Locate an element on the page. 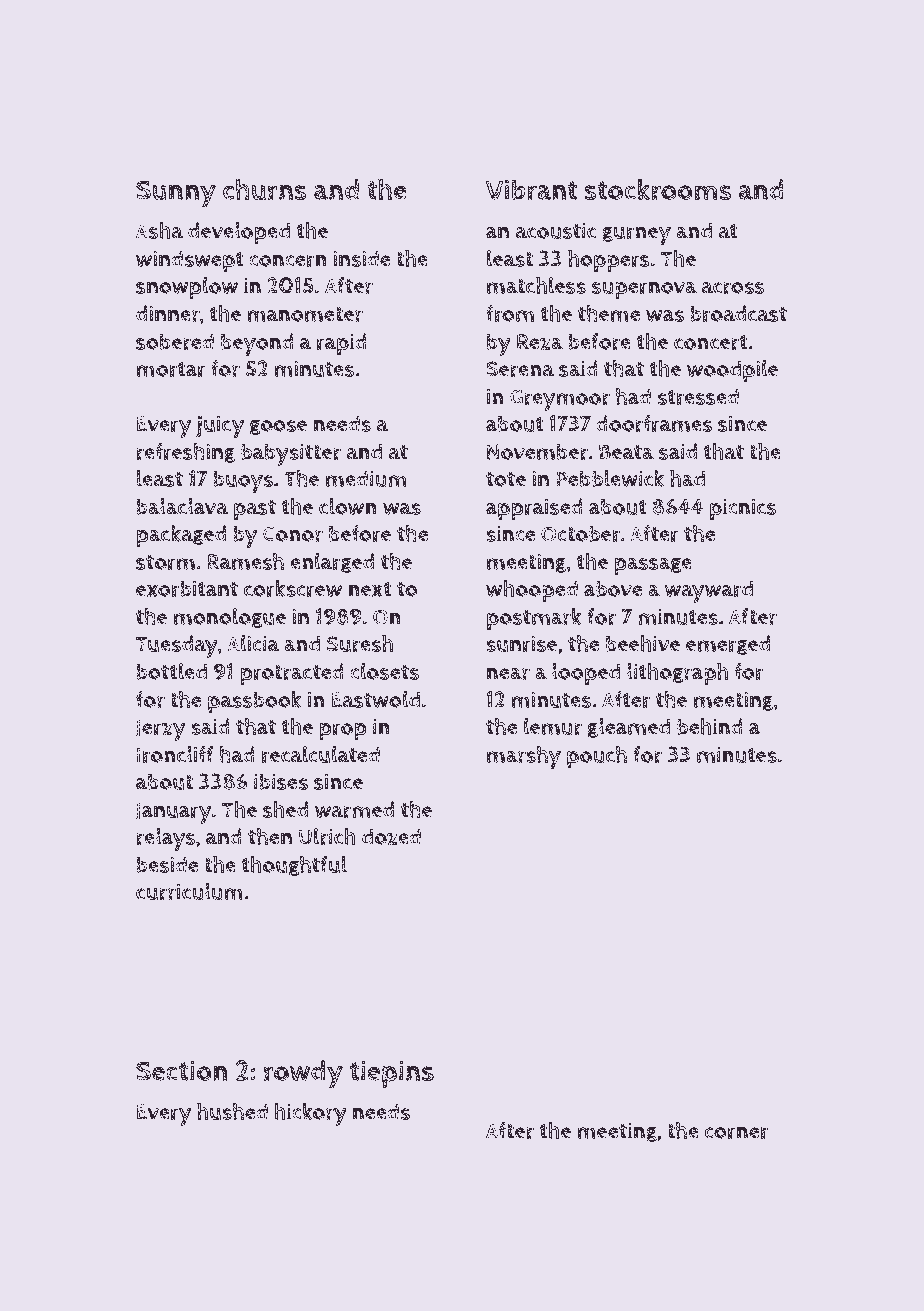 The width and height of the document is (924, 1311). next is located at coordinates (370, 589).
